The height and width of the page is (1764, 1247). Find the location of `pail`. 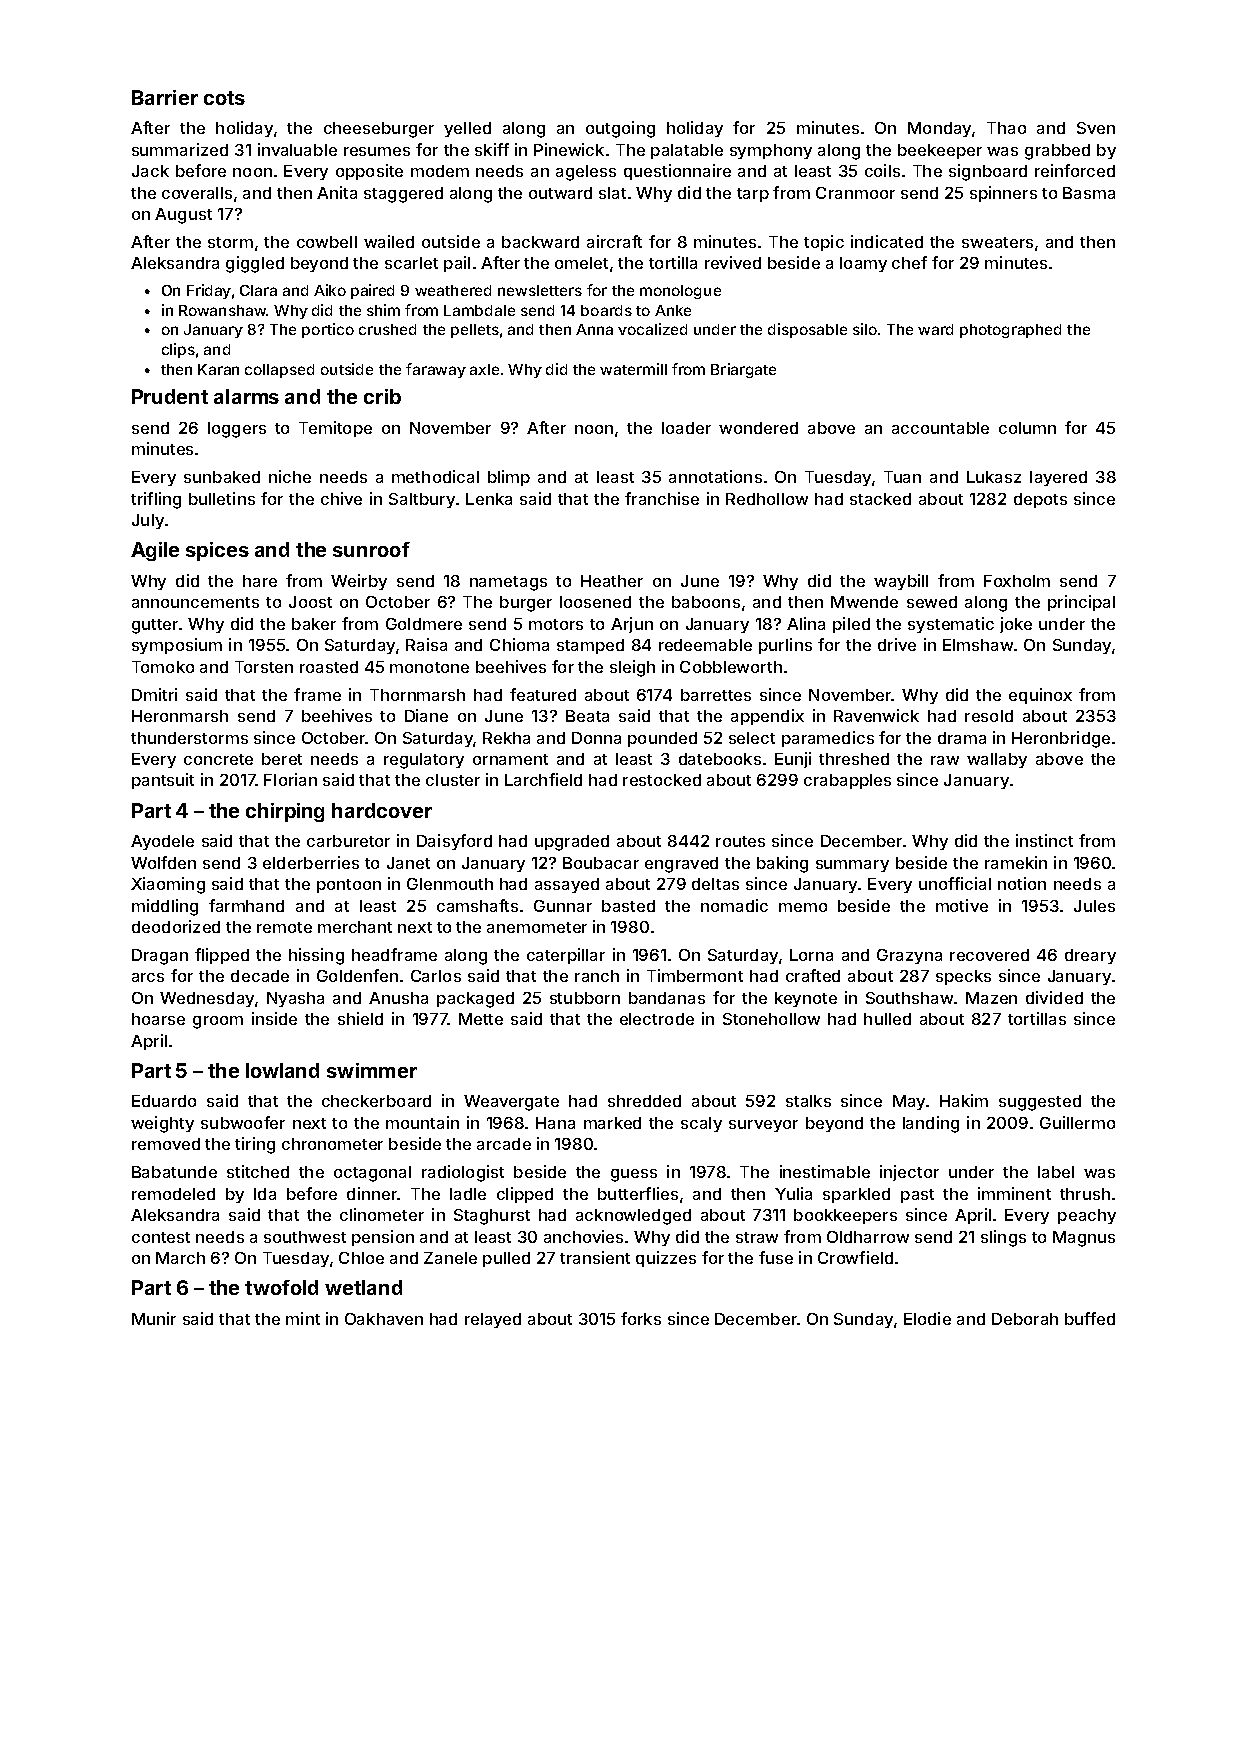

pail is located at coordinates (457, 264).
